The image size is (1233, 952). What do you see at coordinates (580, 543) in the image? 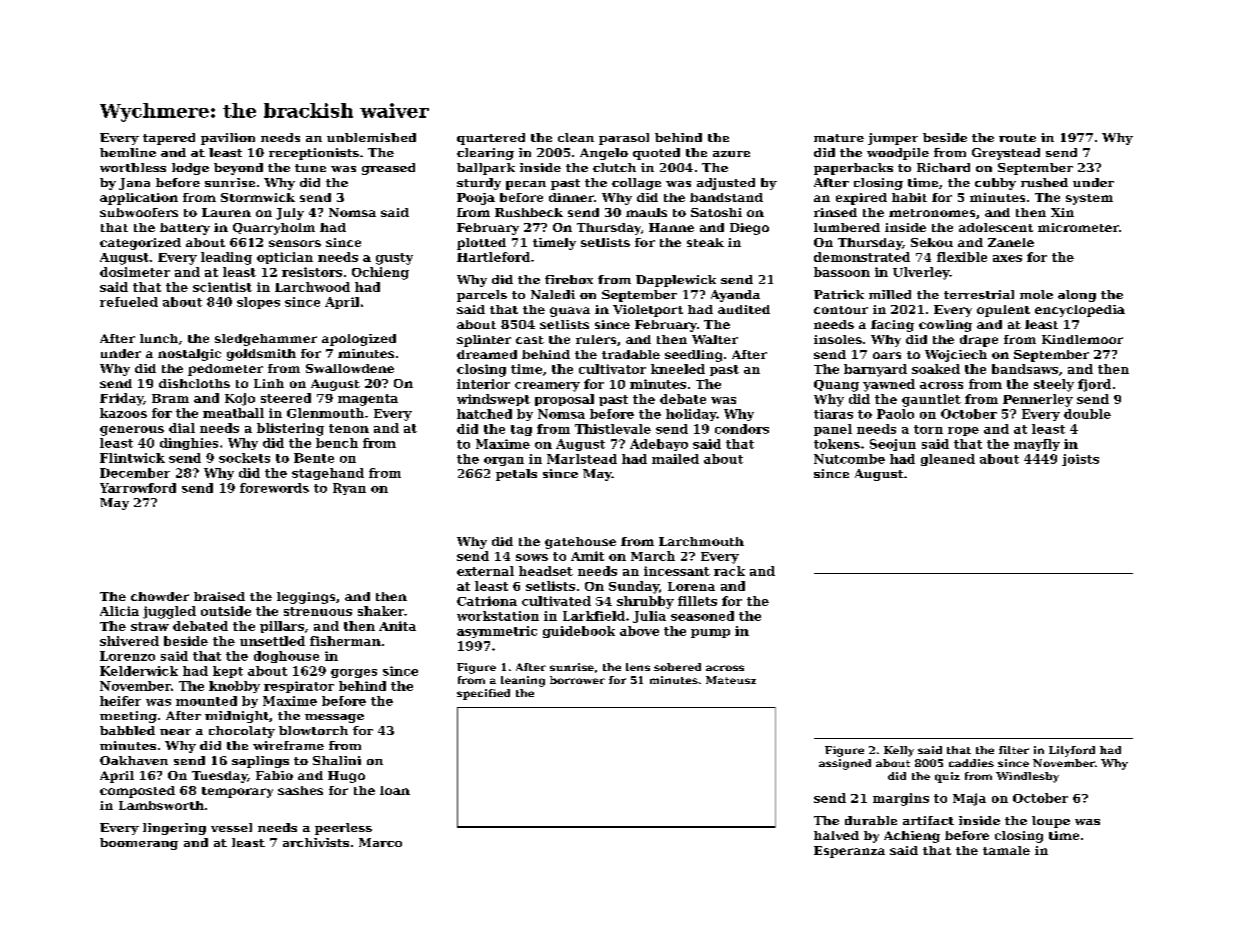
I see `gatehouse` at bounding box center [580, 543].
